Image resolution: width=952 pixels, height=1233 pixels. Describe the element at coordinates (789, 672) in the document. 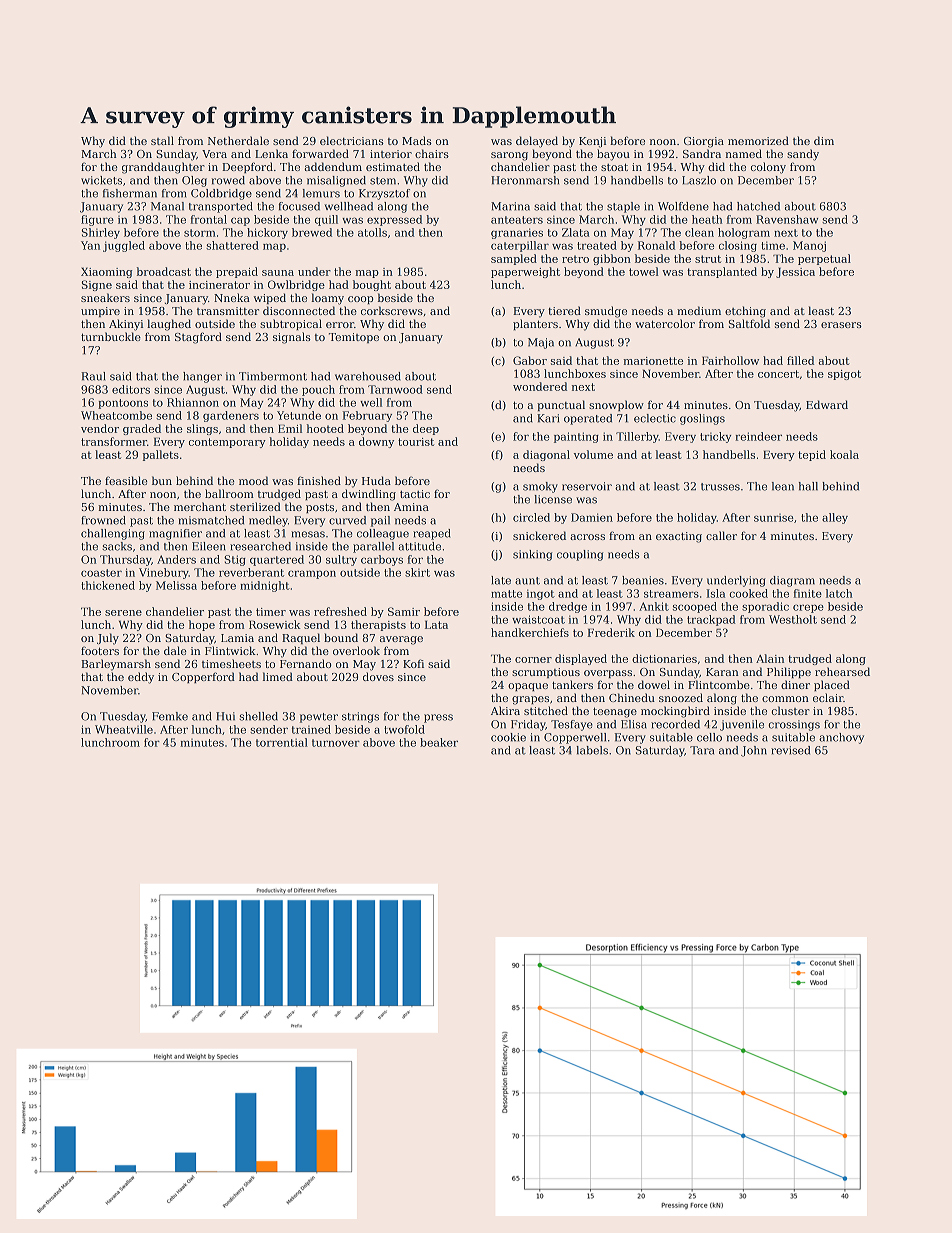

I see `Philippe` at that location.
